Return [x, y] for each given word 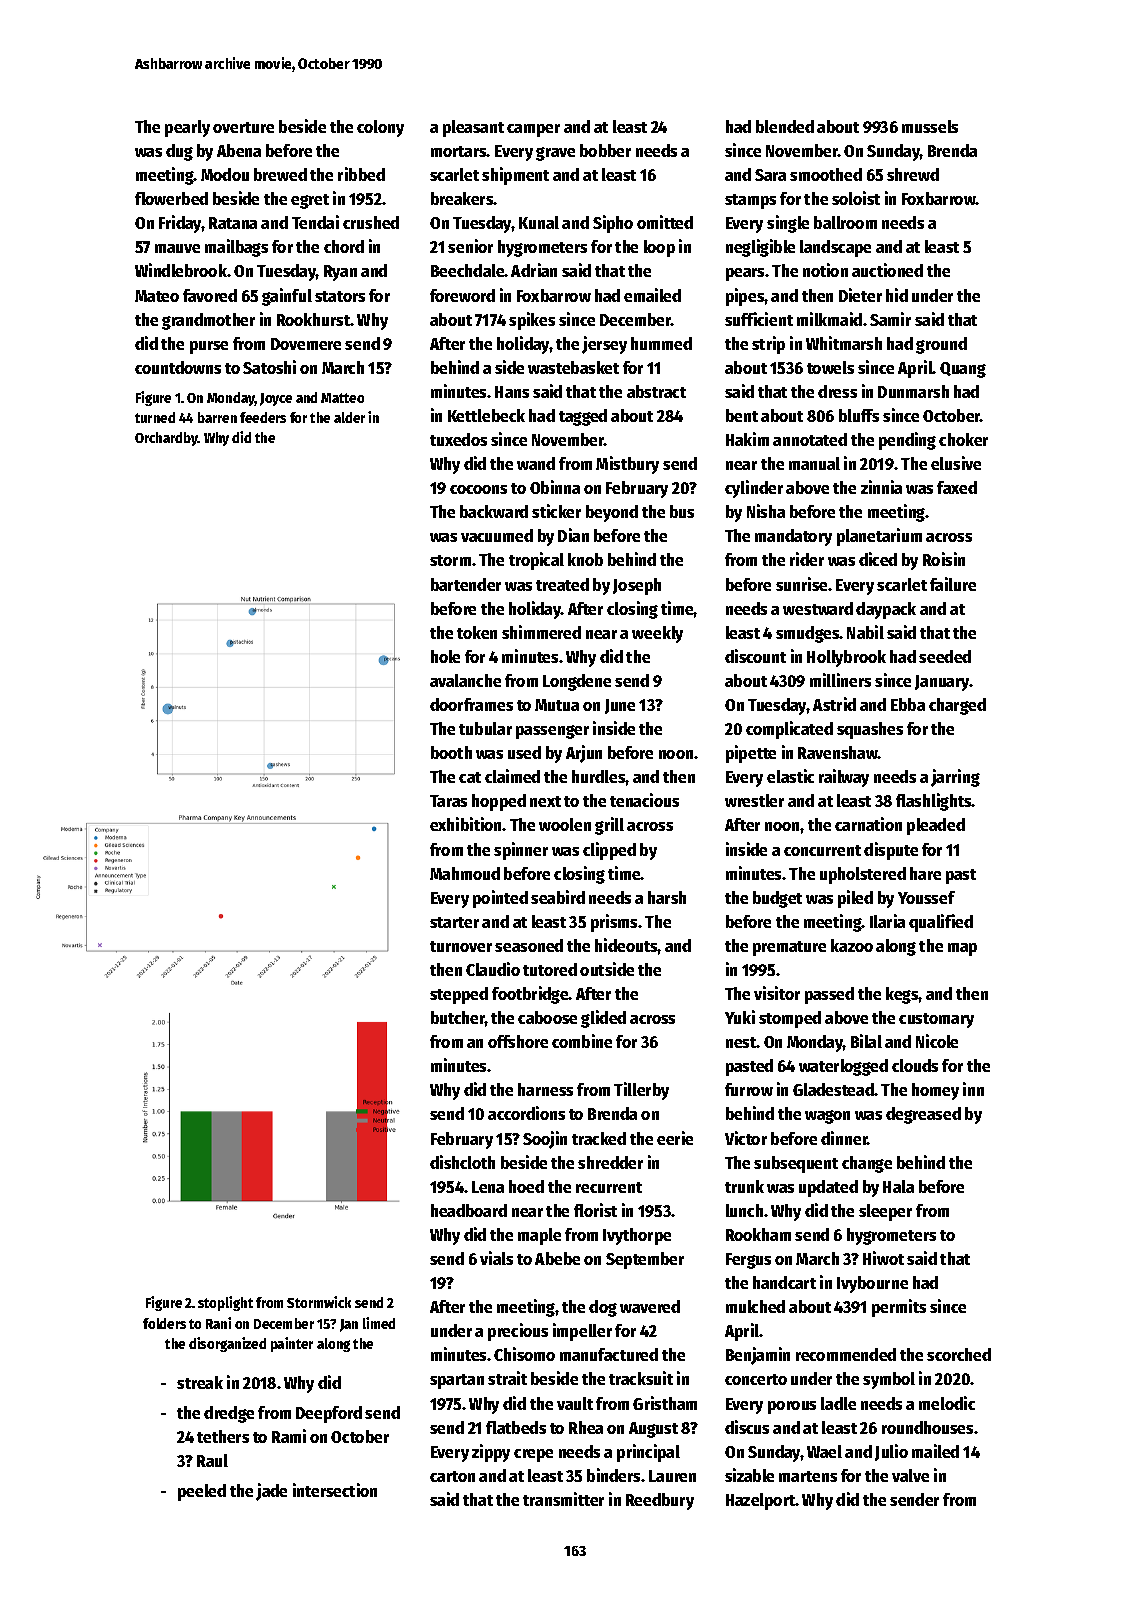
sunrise [801, 584]
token [477, 632]
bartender [466, 584]
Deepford [329, 1414]
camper [533, 130]
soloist [856, 198]
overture [243, 127]
